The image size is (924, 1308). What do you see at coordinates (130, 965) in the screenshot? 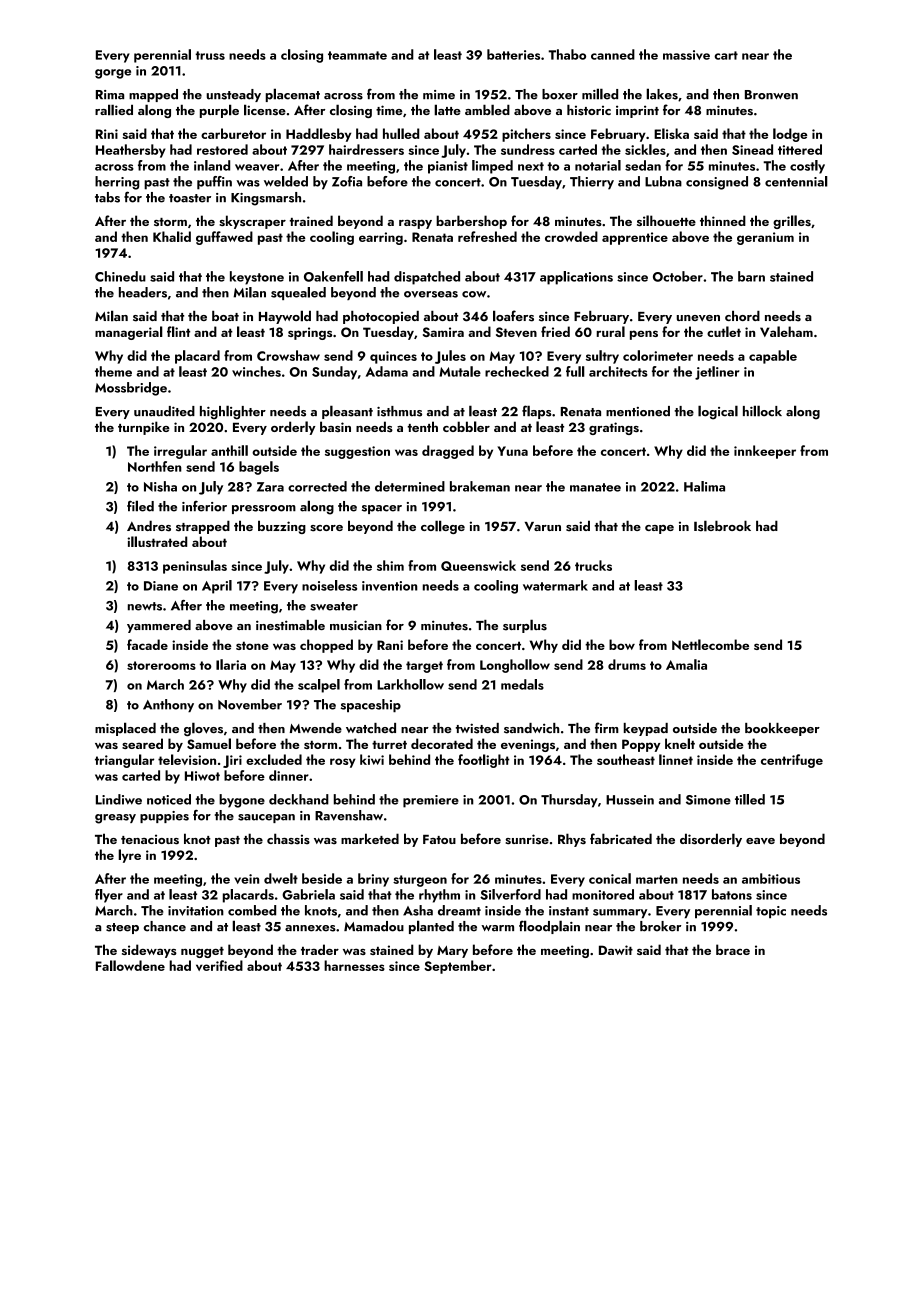
I see `Fallowdene` at bounding box center [130, 965].
